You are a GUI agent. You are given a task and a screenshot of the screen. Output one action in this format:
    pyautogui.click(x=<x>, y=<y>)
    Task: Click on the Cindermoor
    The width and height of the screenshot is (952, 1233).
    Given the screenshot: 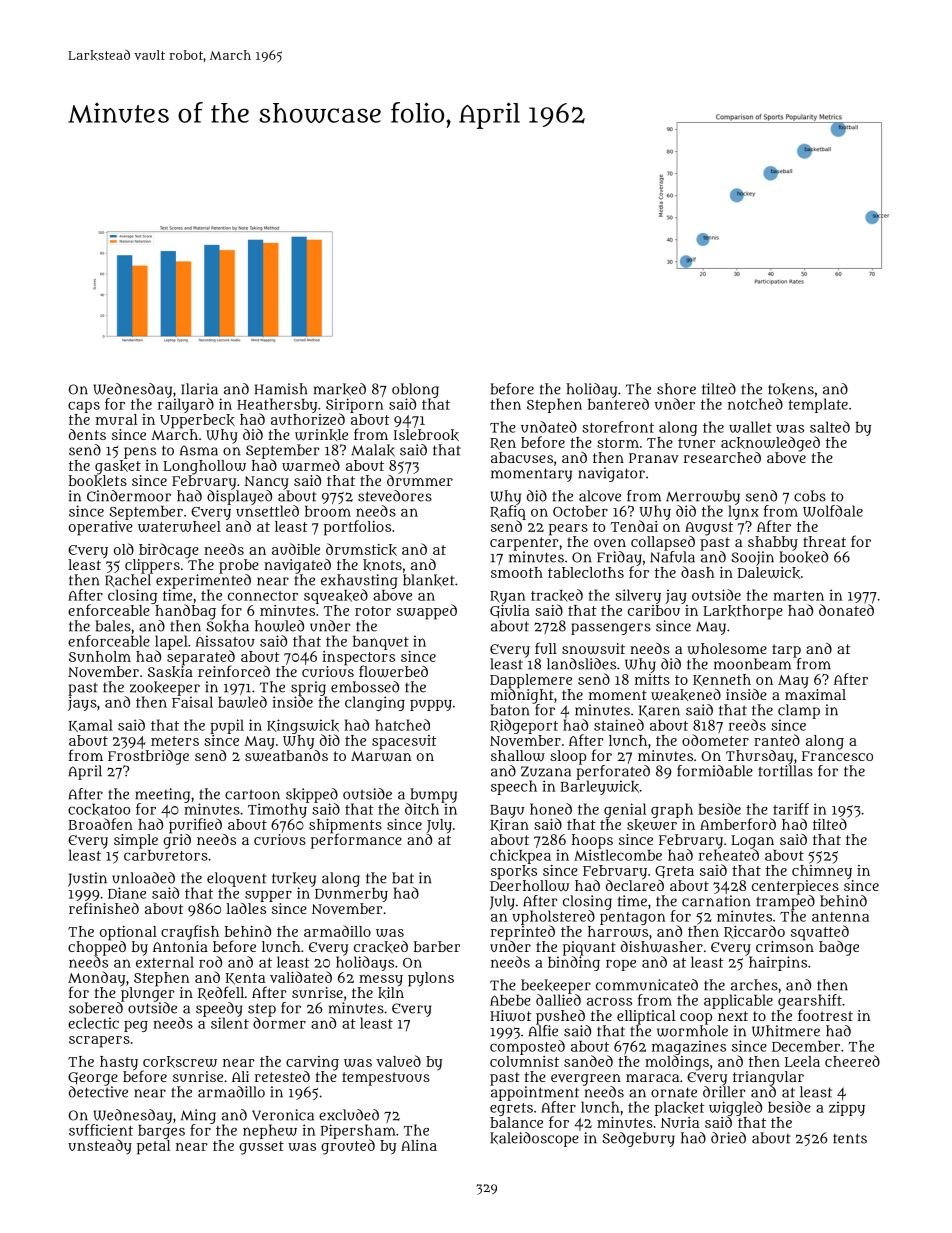 What is the action you would take?
    pyautogui.click(x=129, y=496)
